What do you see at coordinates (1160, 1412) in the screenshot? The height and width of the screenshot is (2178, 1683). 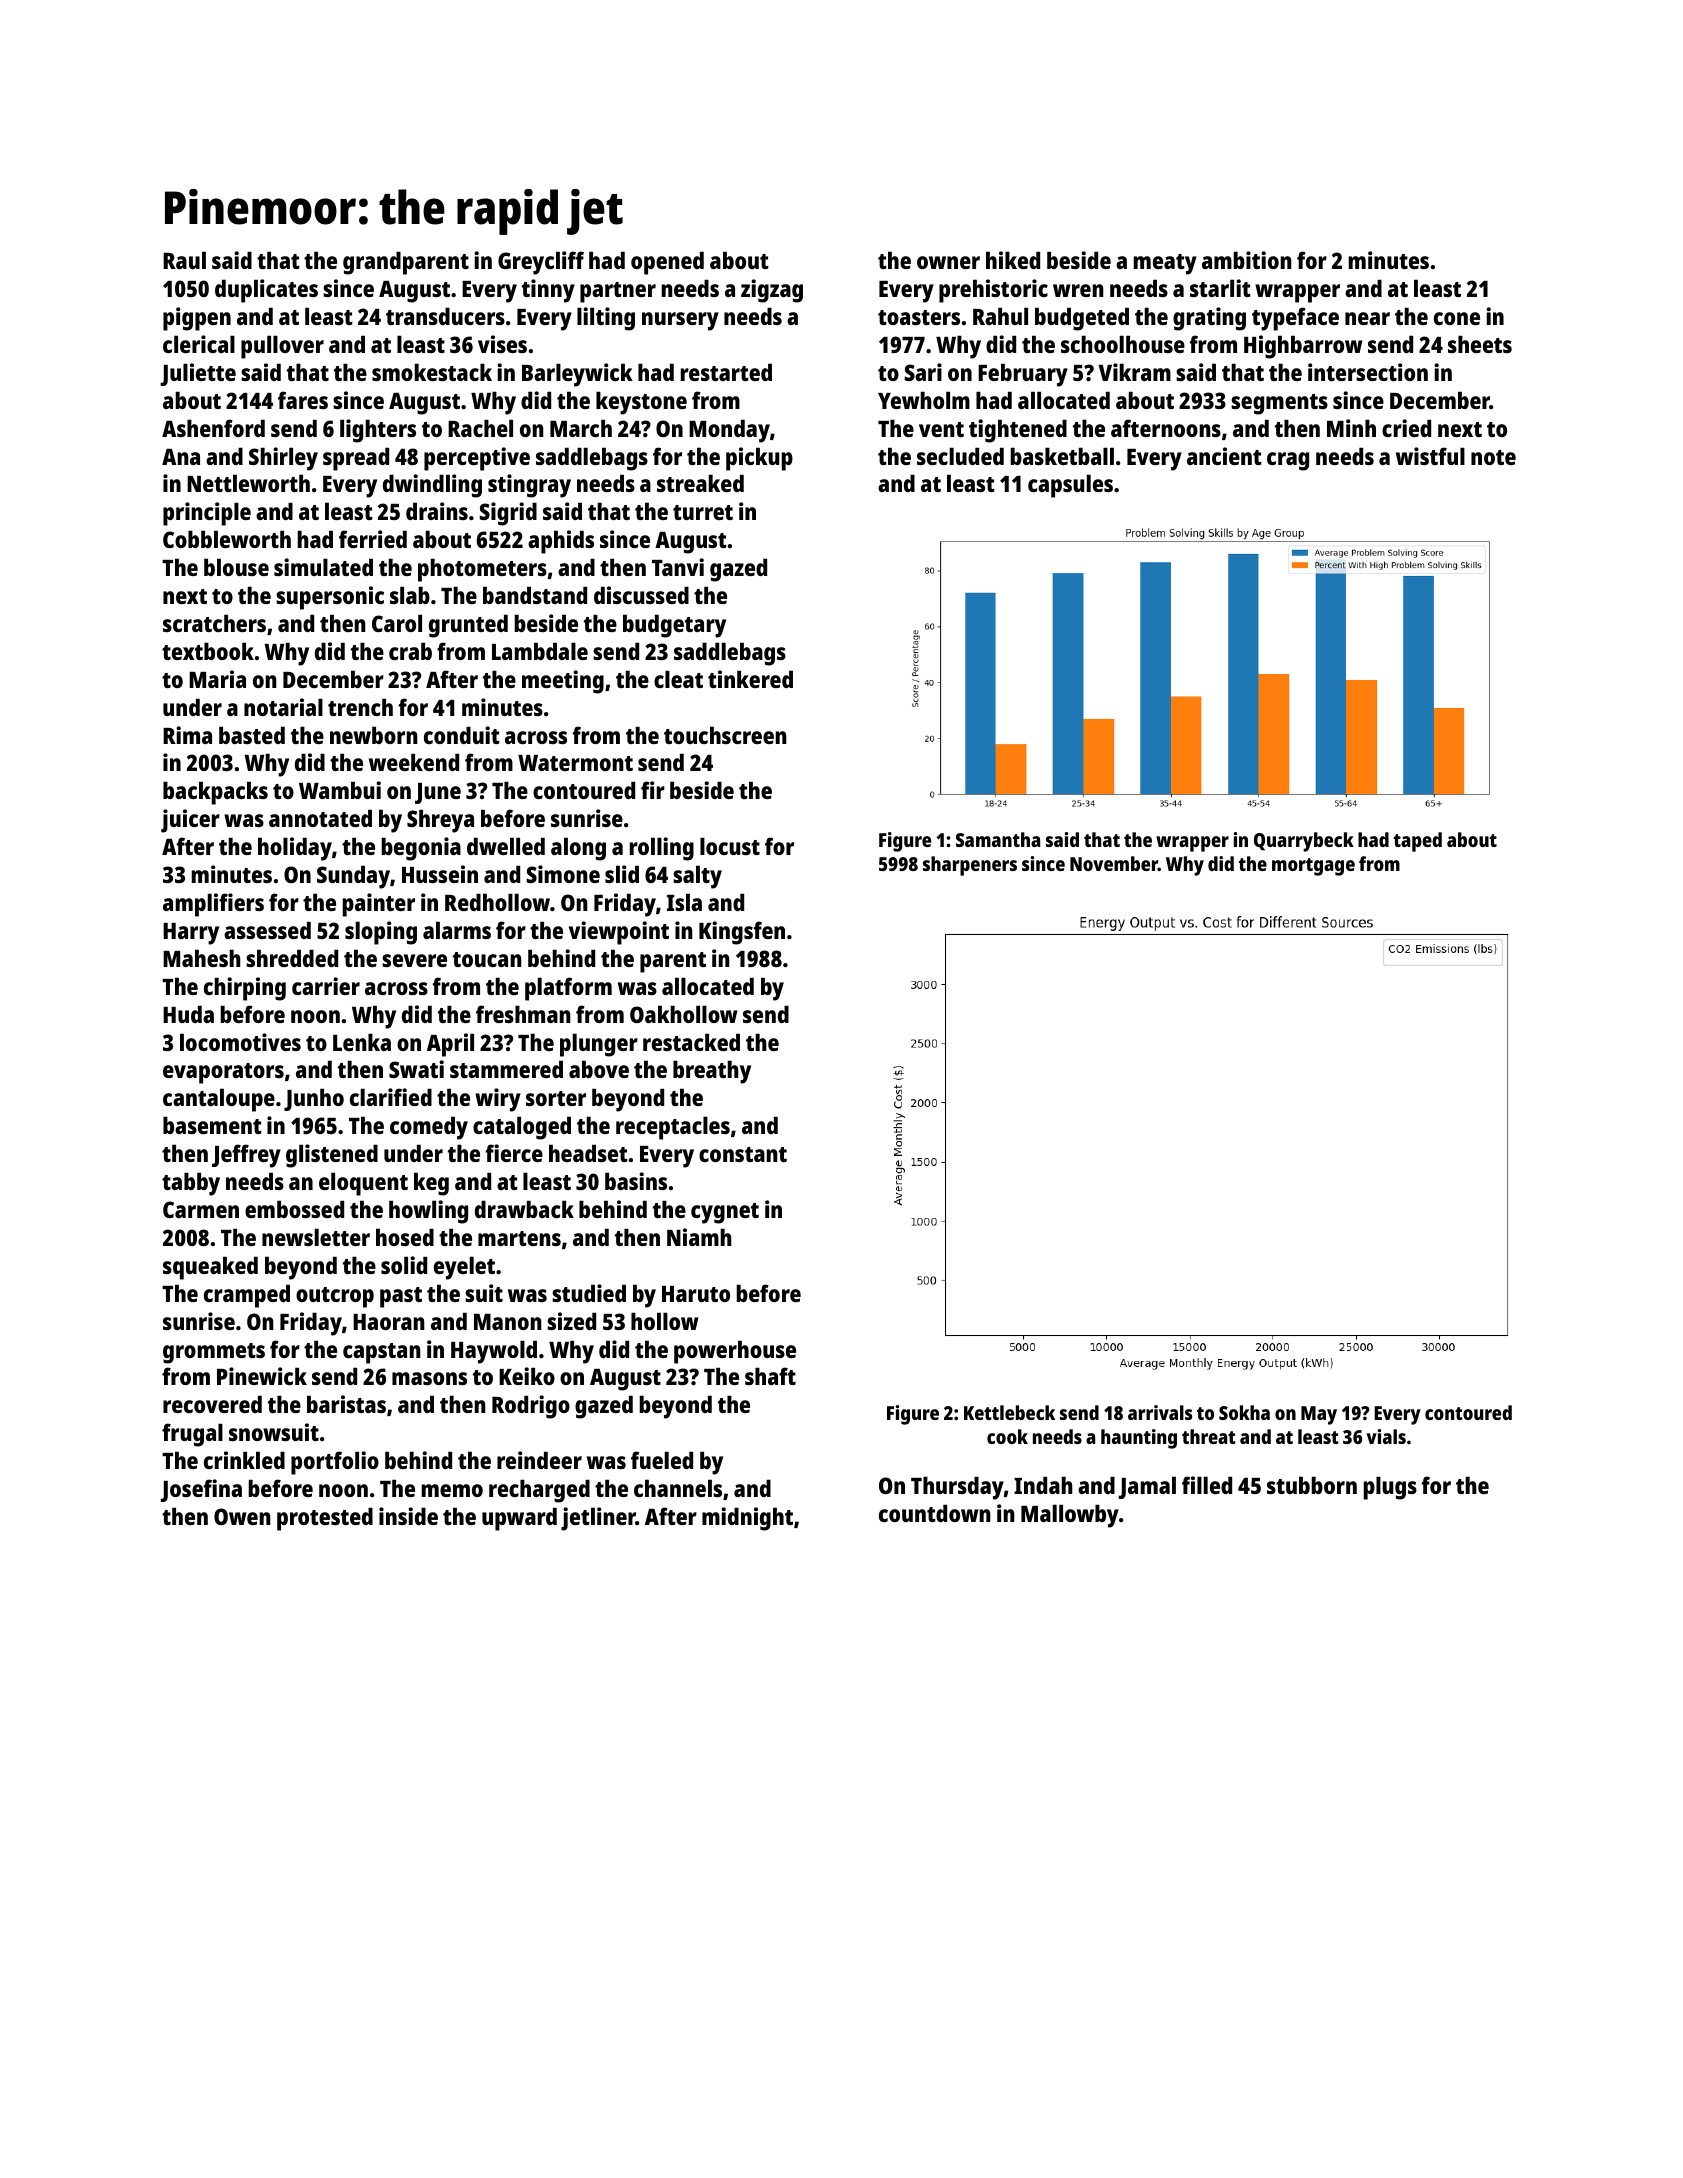 I see `arrivals` at bounding box center [1160, 1412].
